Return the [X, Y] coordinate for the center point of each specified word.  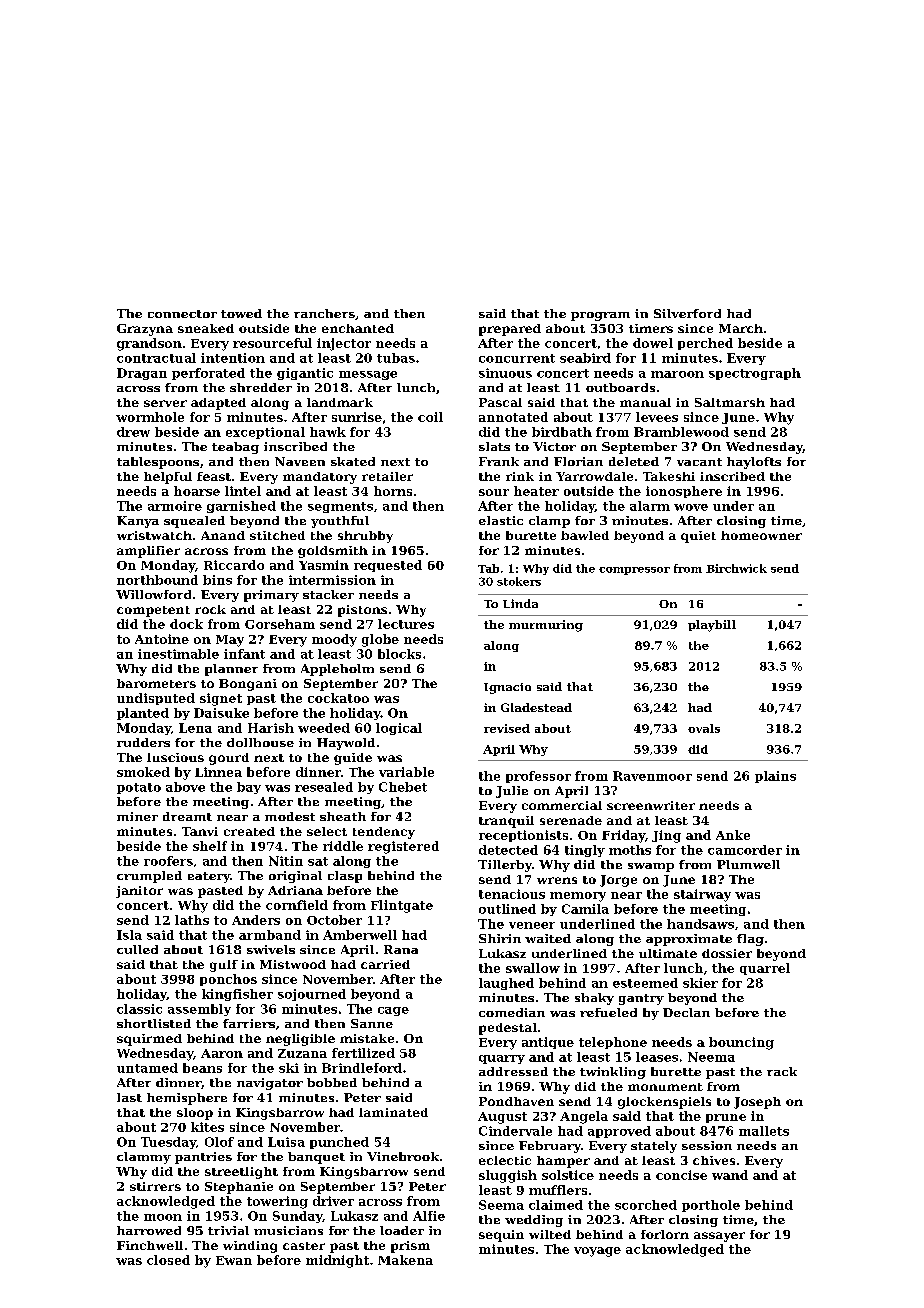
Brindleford [362, 1068]
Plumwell [748, 864]
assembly [199, 1010]
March [741, 328]
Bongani [248, 685]
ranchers [324, 313]
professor [538, 777]
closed [168, 1260]
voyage [597, 1252]
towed [241, 313]
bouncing [741, 1043]
